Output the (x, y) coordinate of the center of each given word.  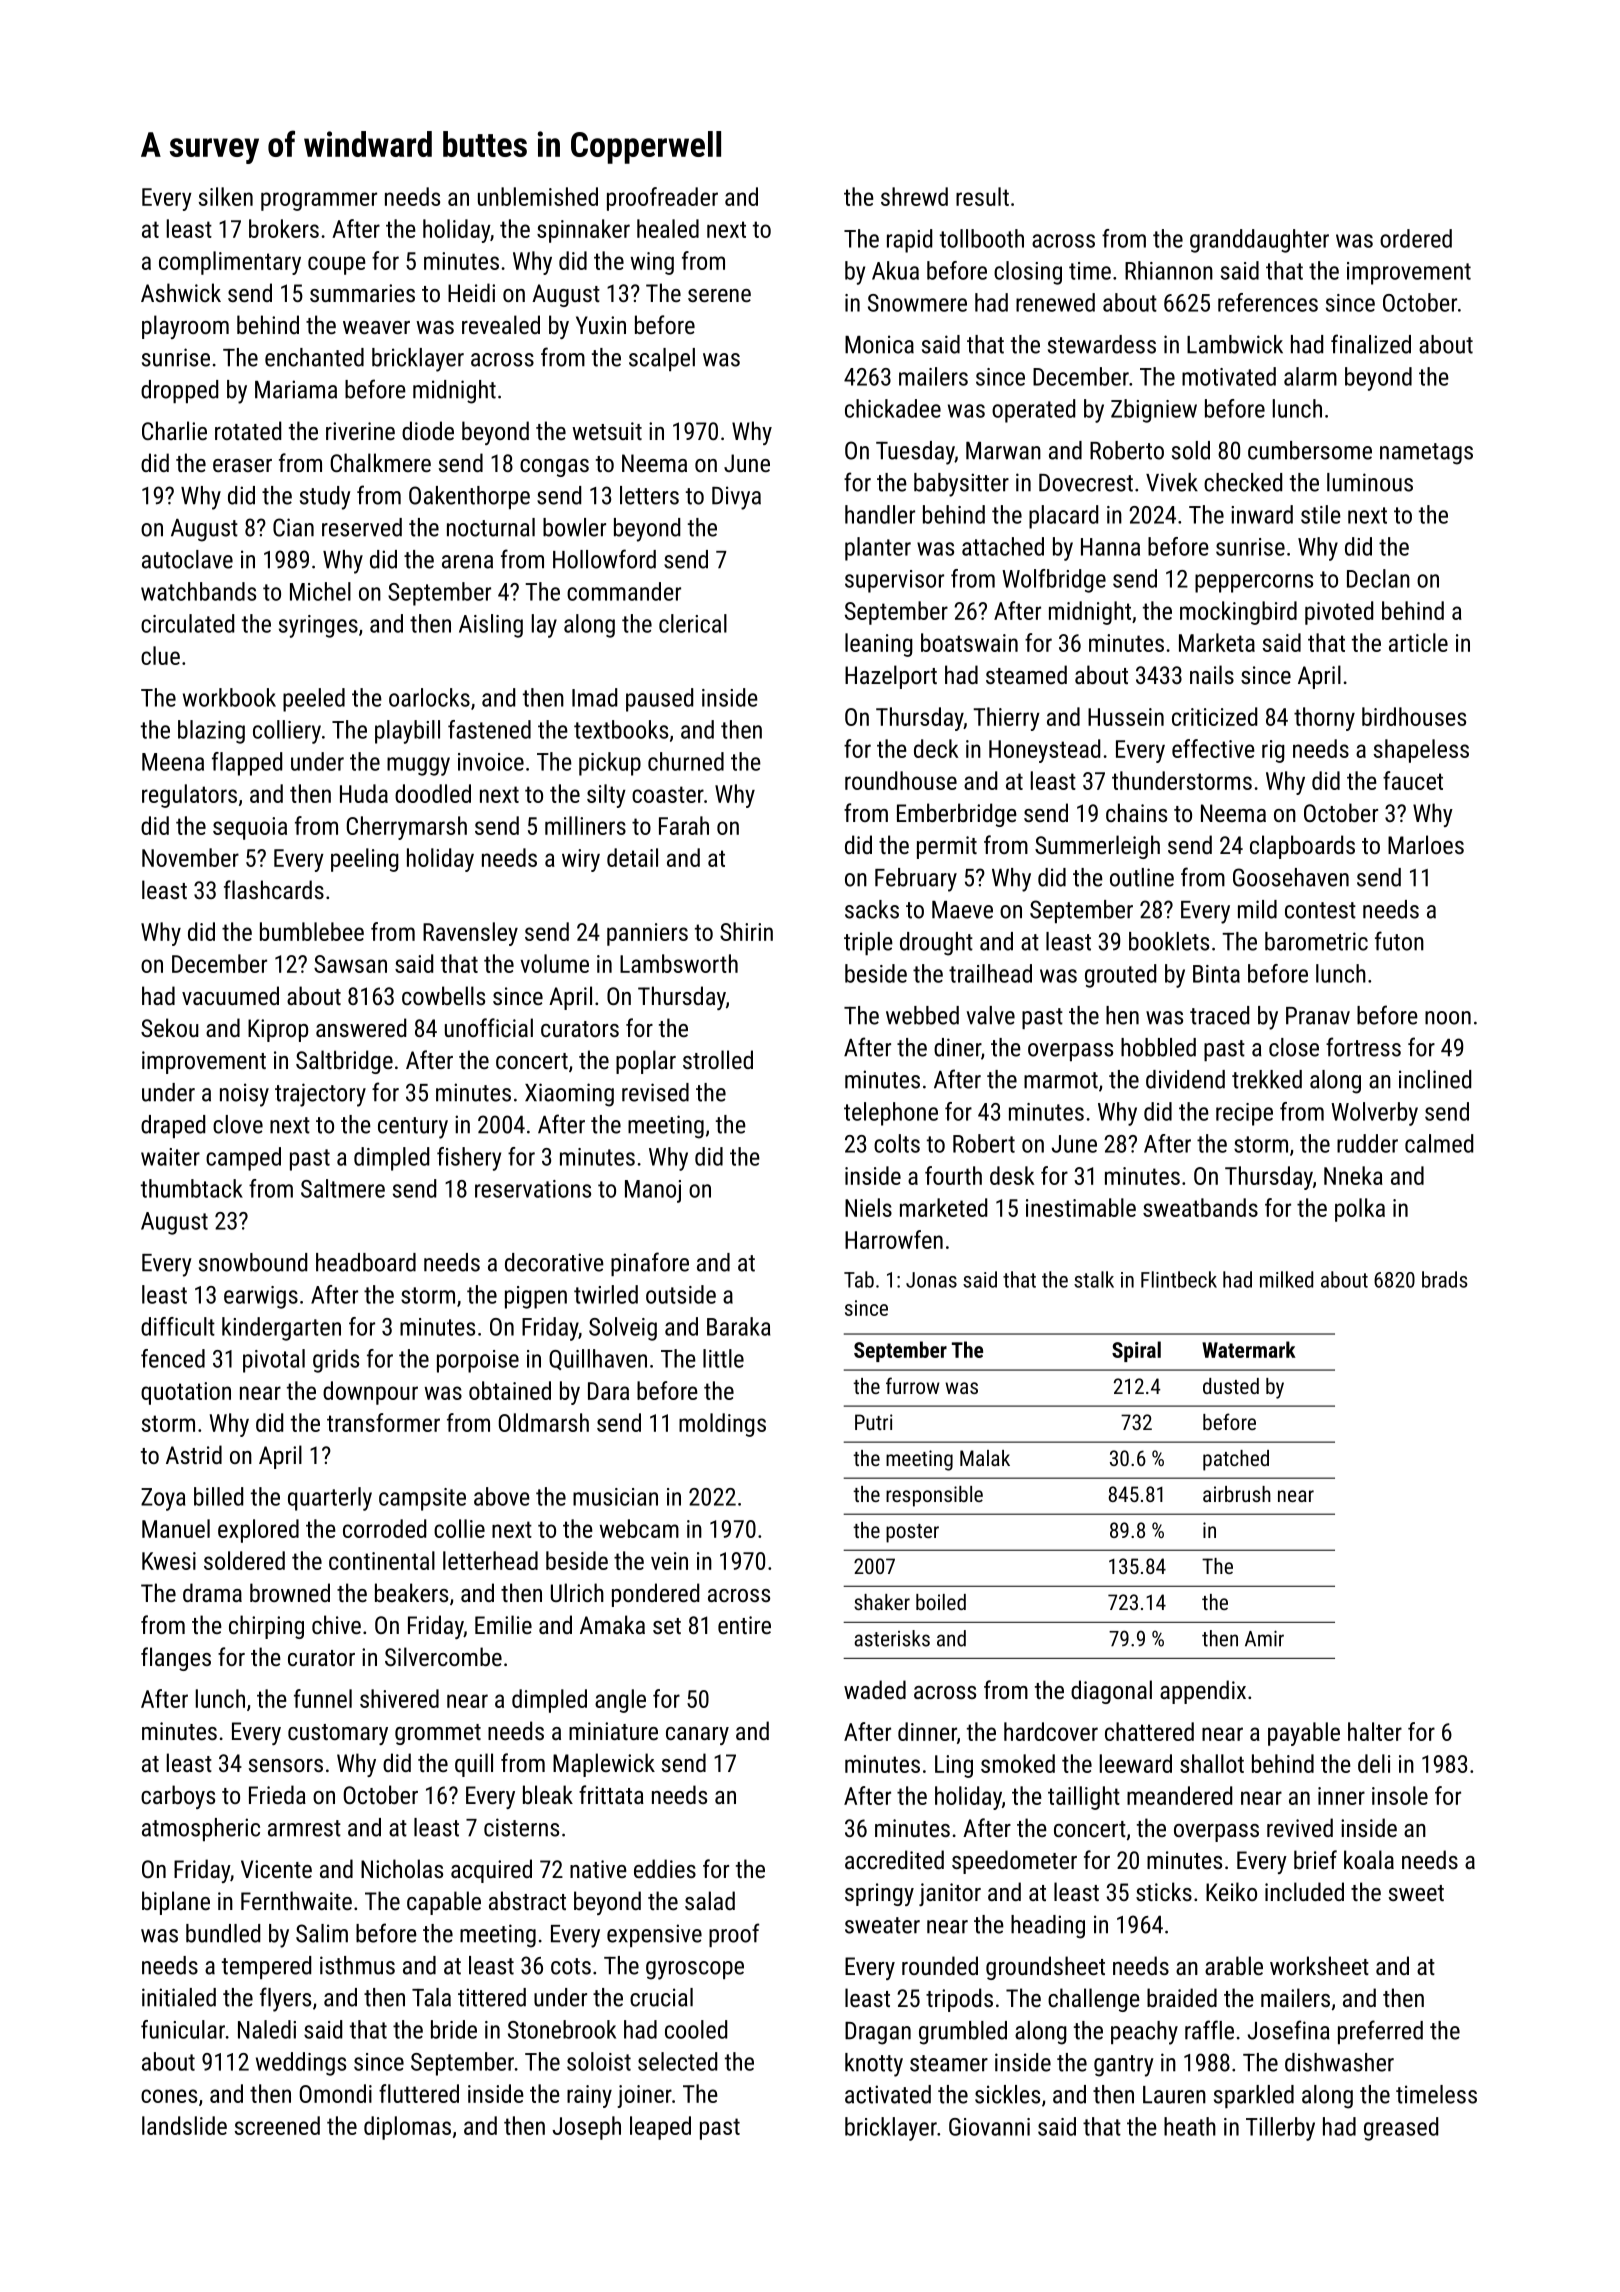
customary (338, 1734)
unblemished (538, 196)
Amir (1264, 1638)
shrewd (914, 196)
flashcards (274, 889)
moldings (722, 1425)
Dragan (878, 2033)
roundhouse (901, 780)
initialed (179, 1997)
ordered (1416, 238)
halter (1375, 1731)
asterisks (892, 1638)
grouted (1120, 976)
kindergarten (281, 1329)
